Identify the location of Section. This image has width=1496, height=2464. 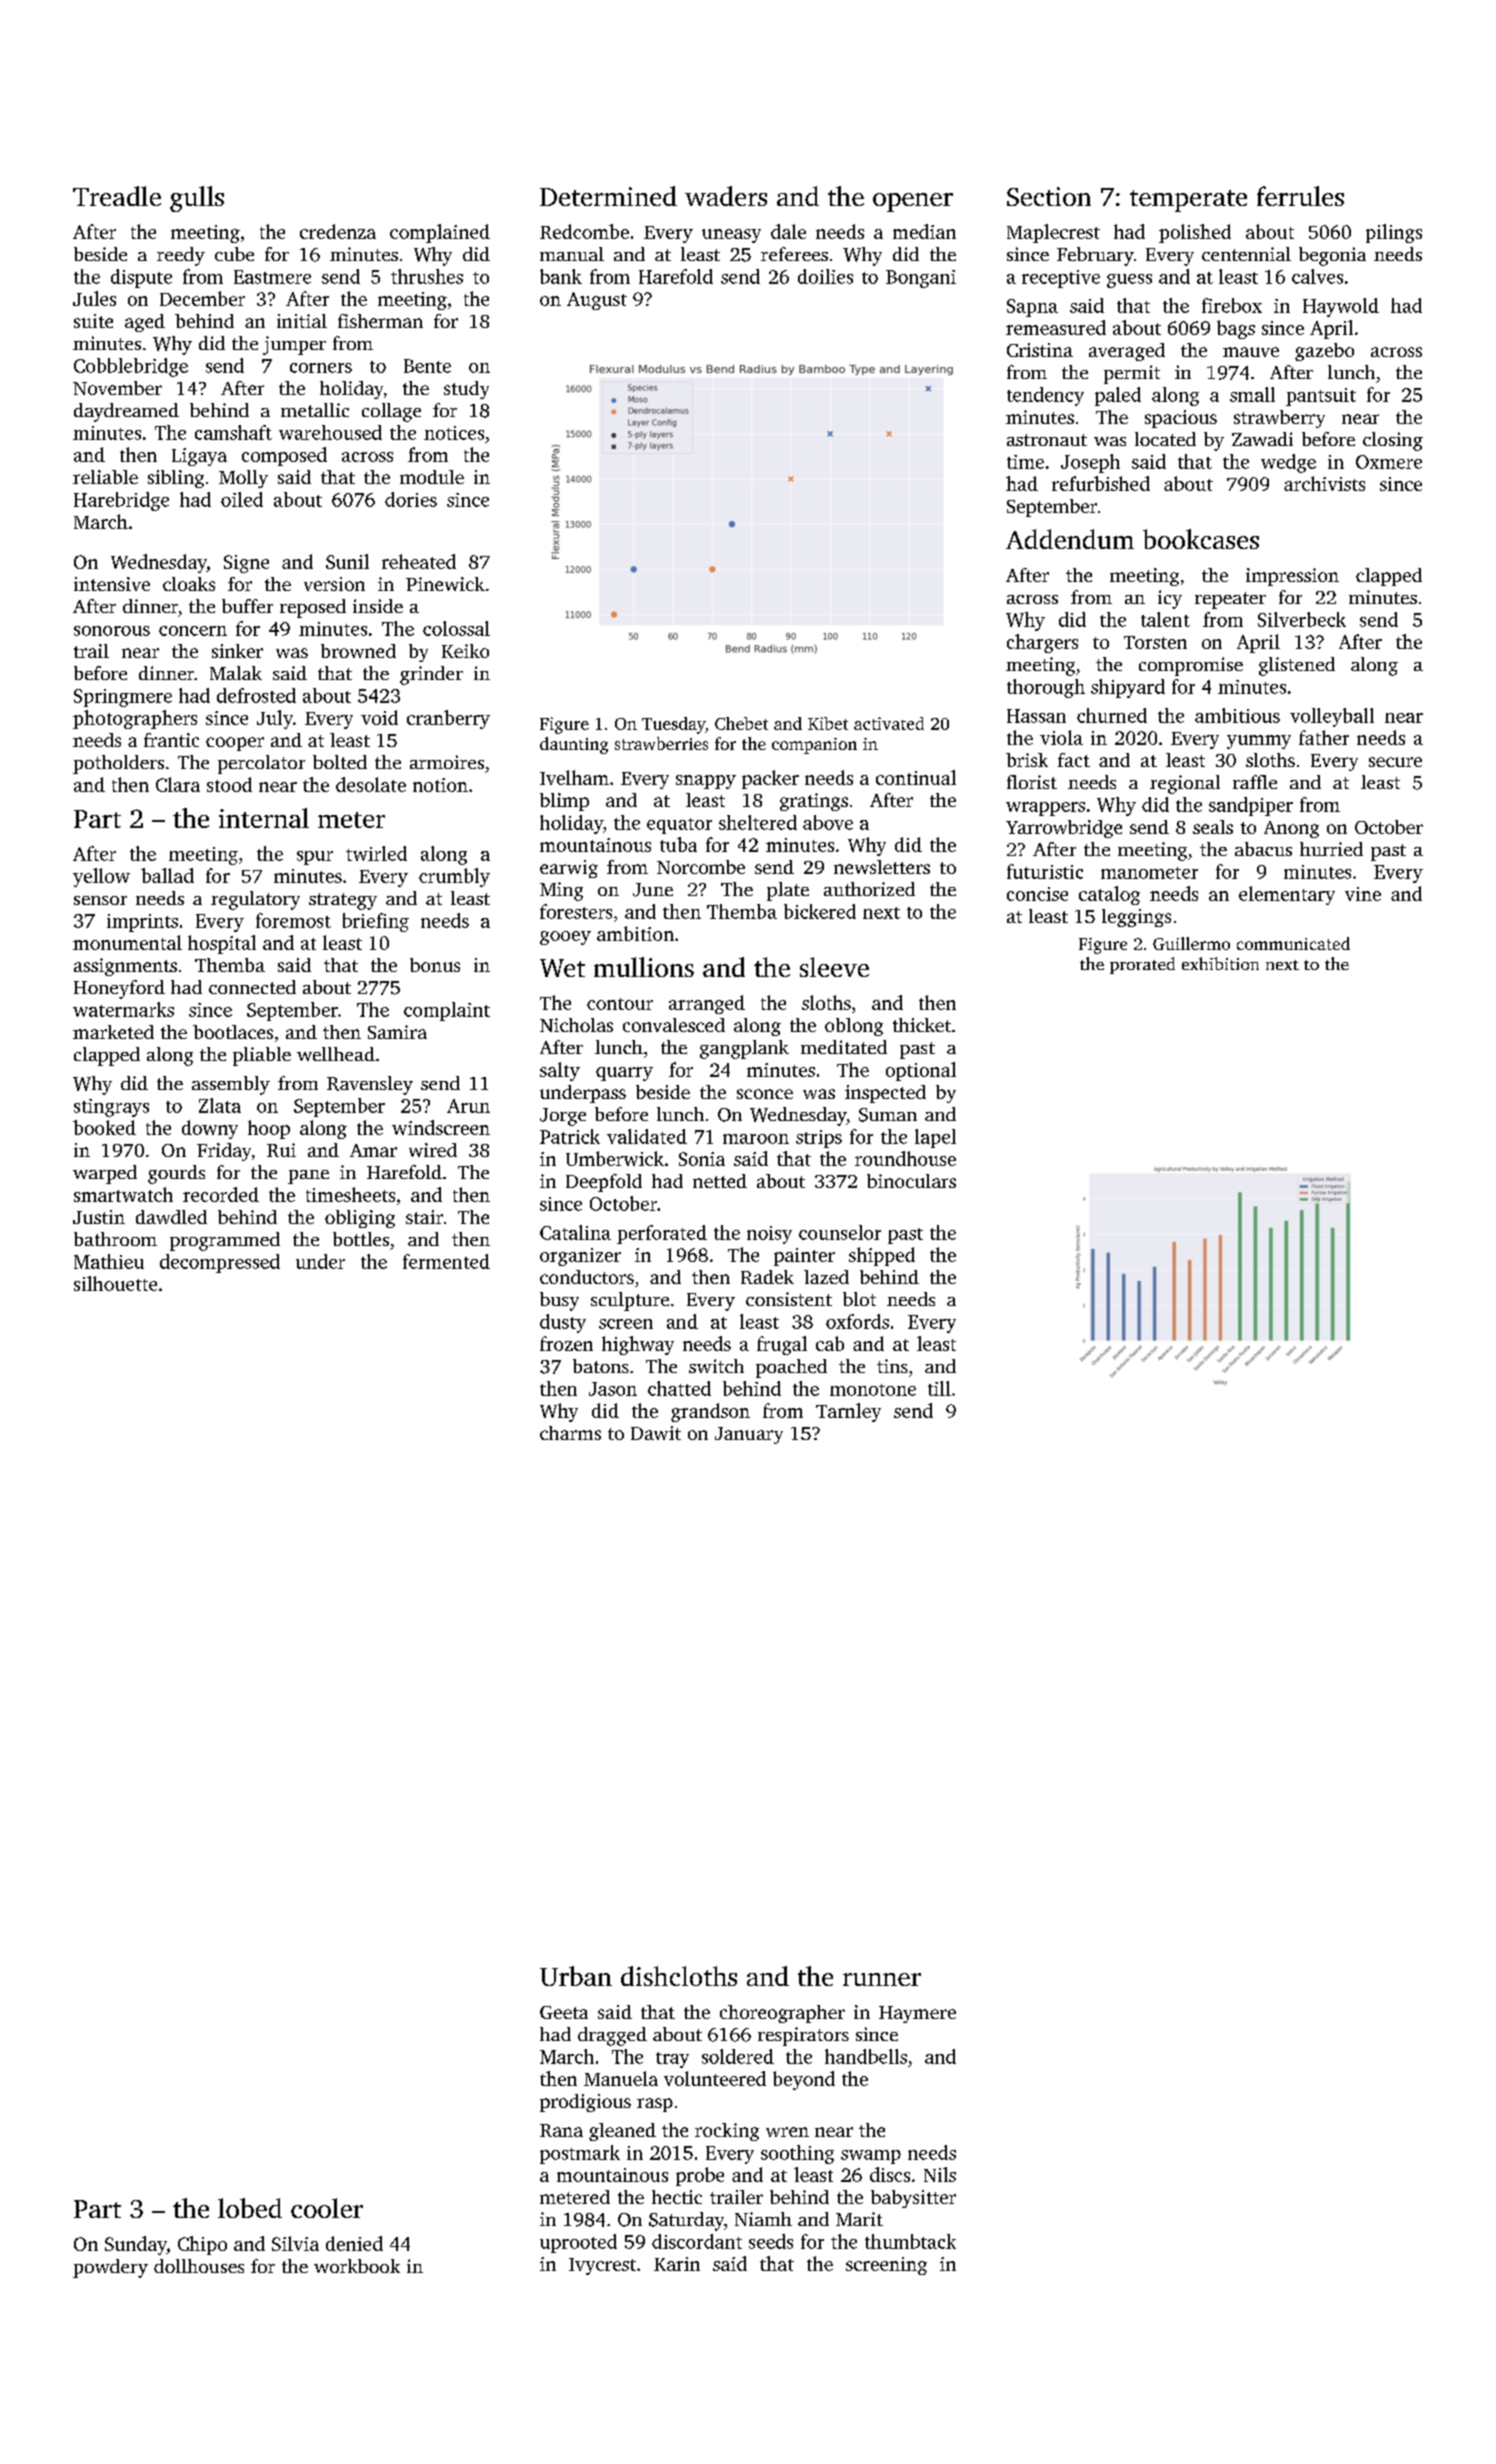
(1049, 196).
